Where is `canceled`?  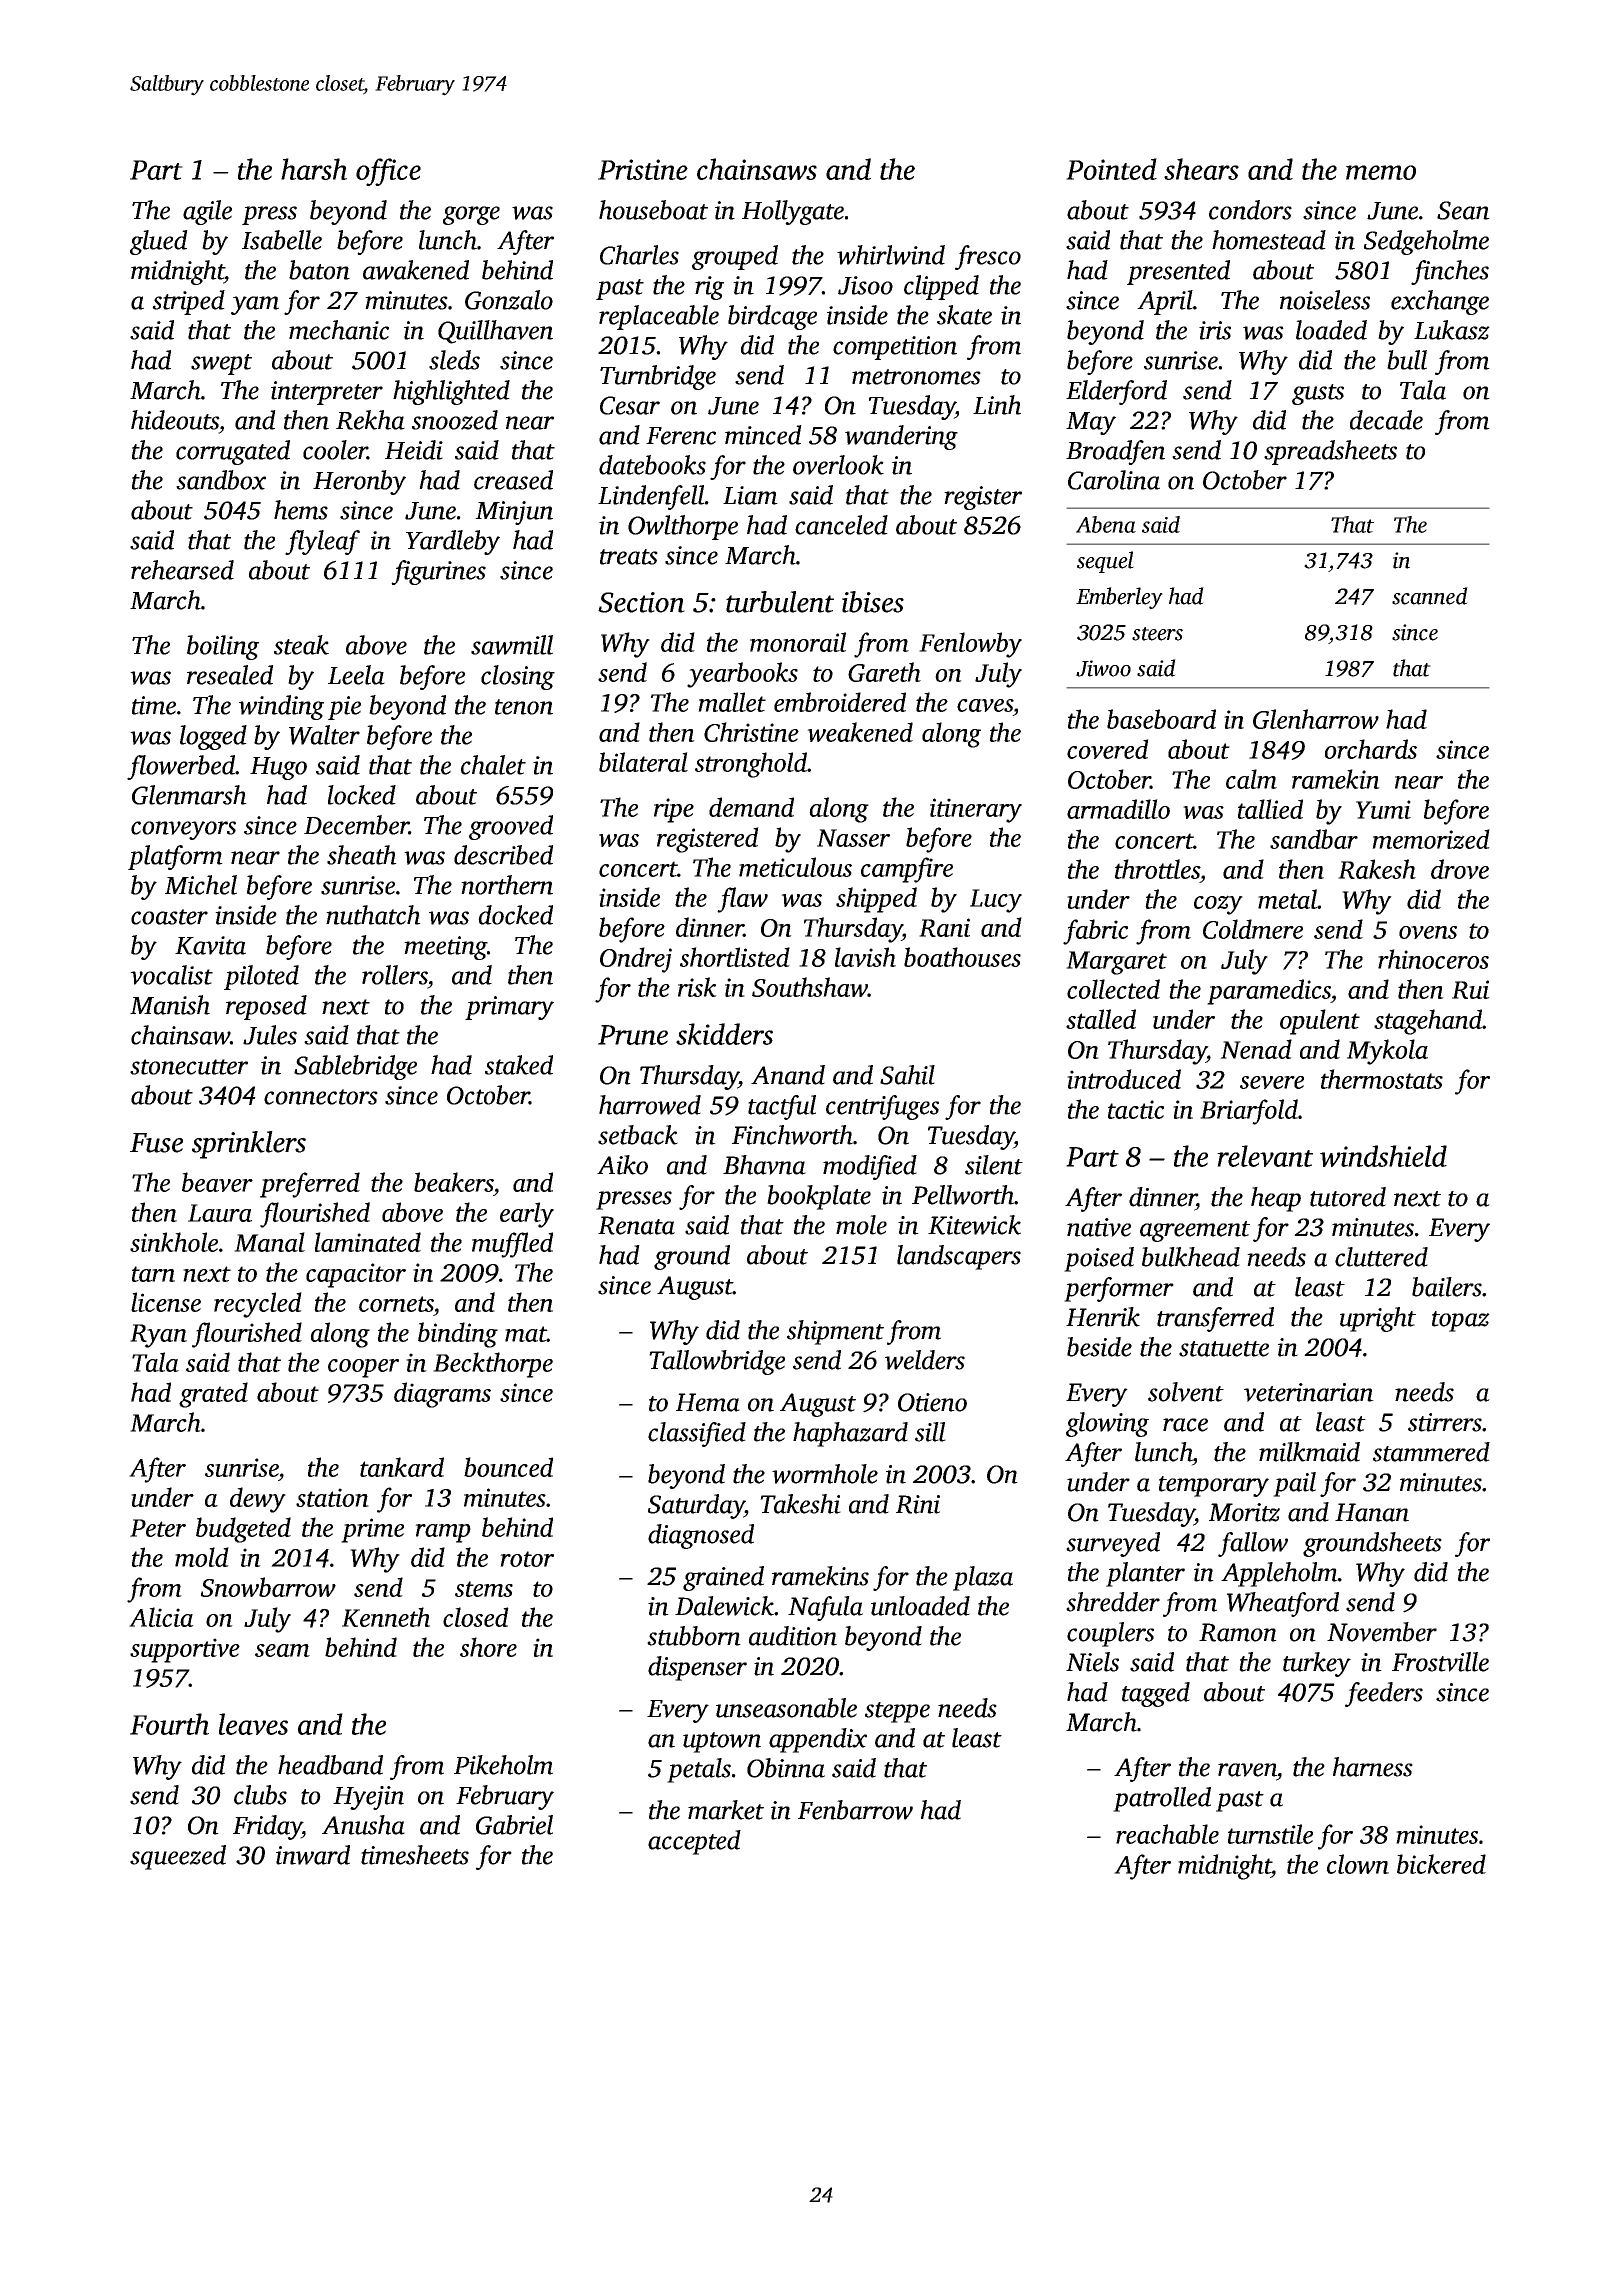
canceled is located at coordinates (841, 525).
